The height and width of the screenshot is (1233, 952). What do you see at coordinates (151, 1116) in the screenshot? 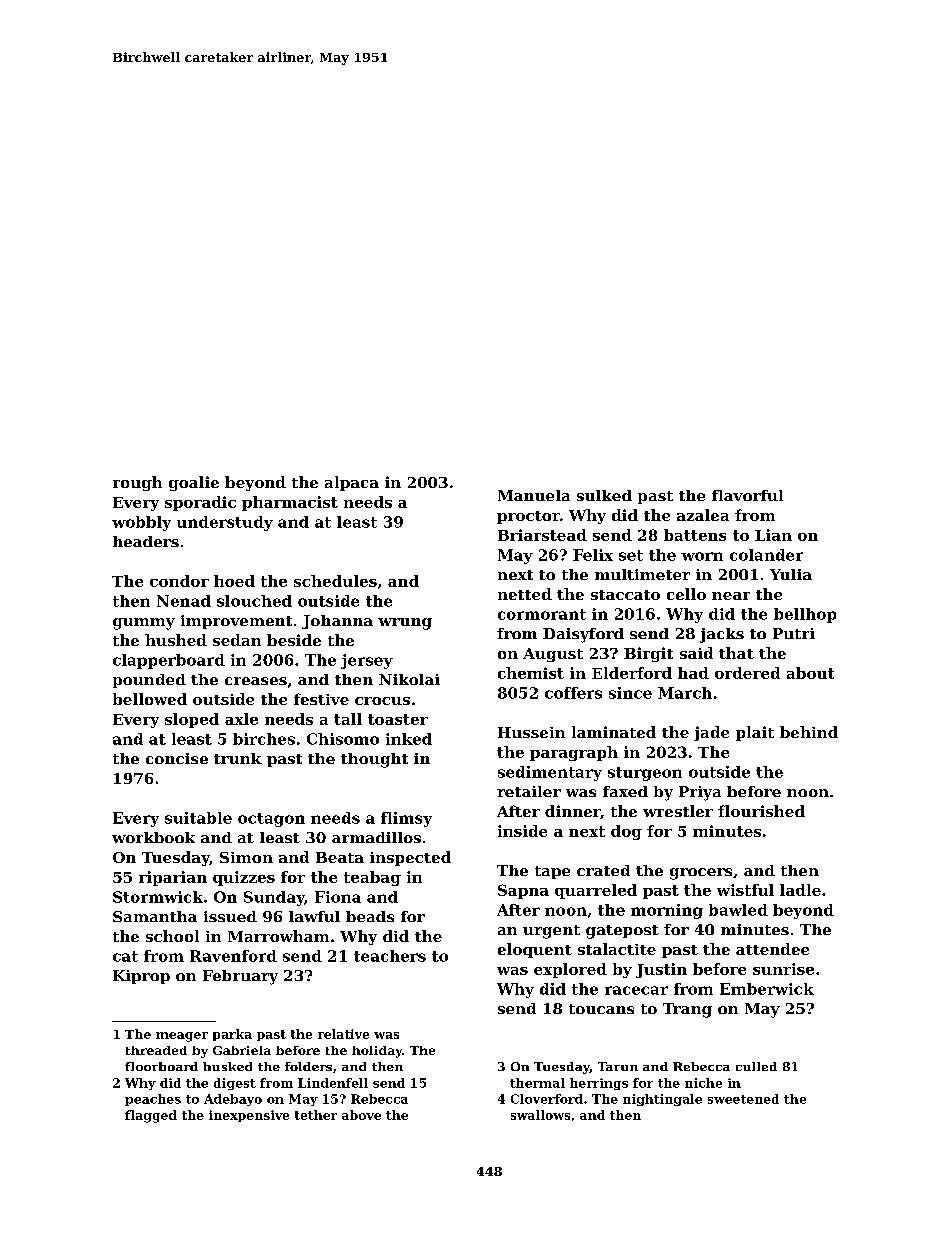
I see `flagged` at bounding box center [151, 1116].
